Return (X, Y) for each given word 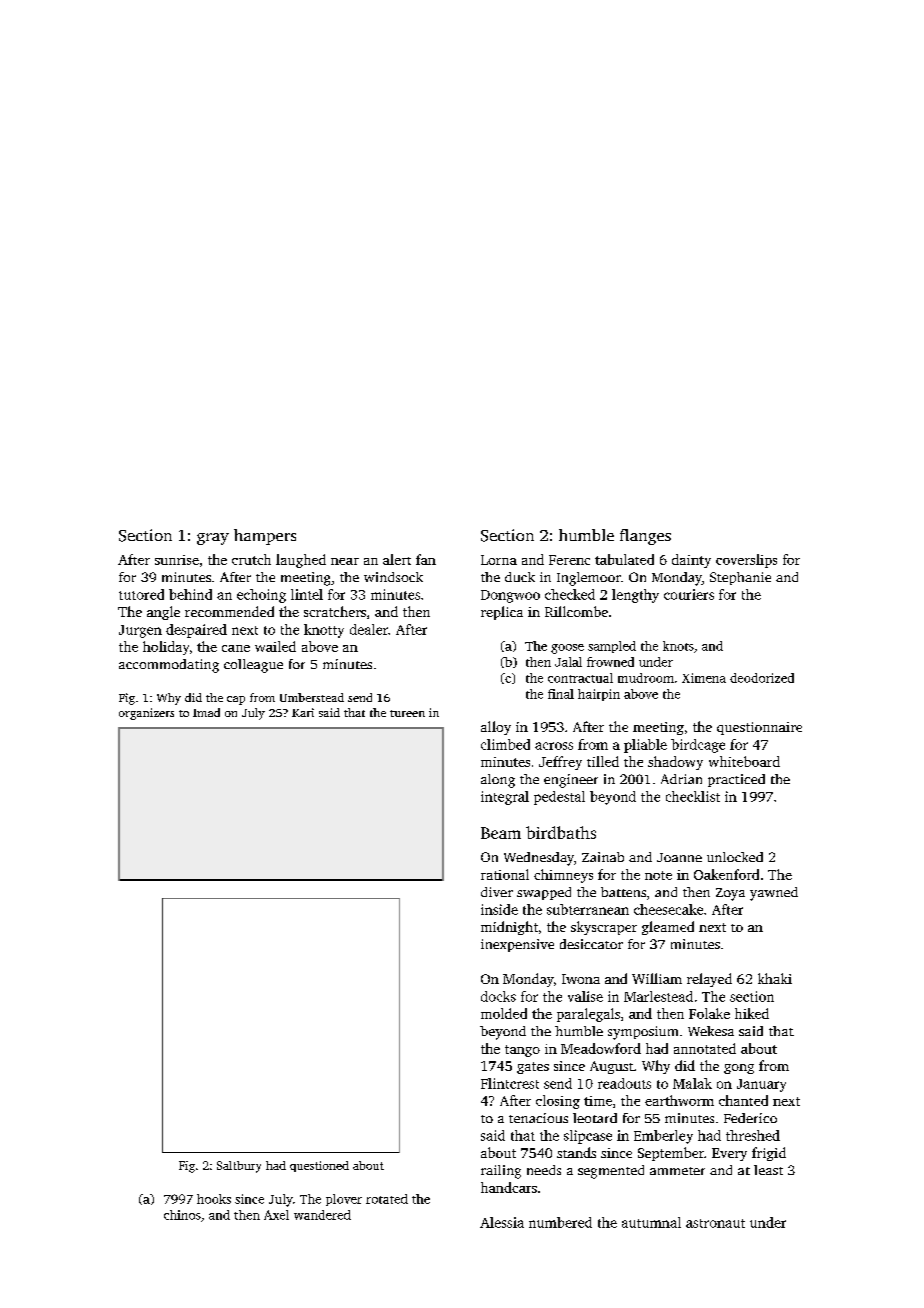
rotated (387, 1199)
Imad (206, 712)
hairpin (599, 695)
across (554, 746)
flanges (645, 537)
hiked (752, 1013)
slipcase (588, 1137)
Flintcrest (510, 1083)
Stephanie (740, 578)
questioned (319, 1166)
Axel (276, 1215)
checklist (693, 796)
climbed (505, 744)
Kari (303, 712)
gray (213, 539)
